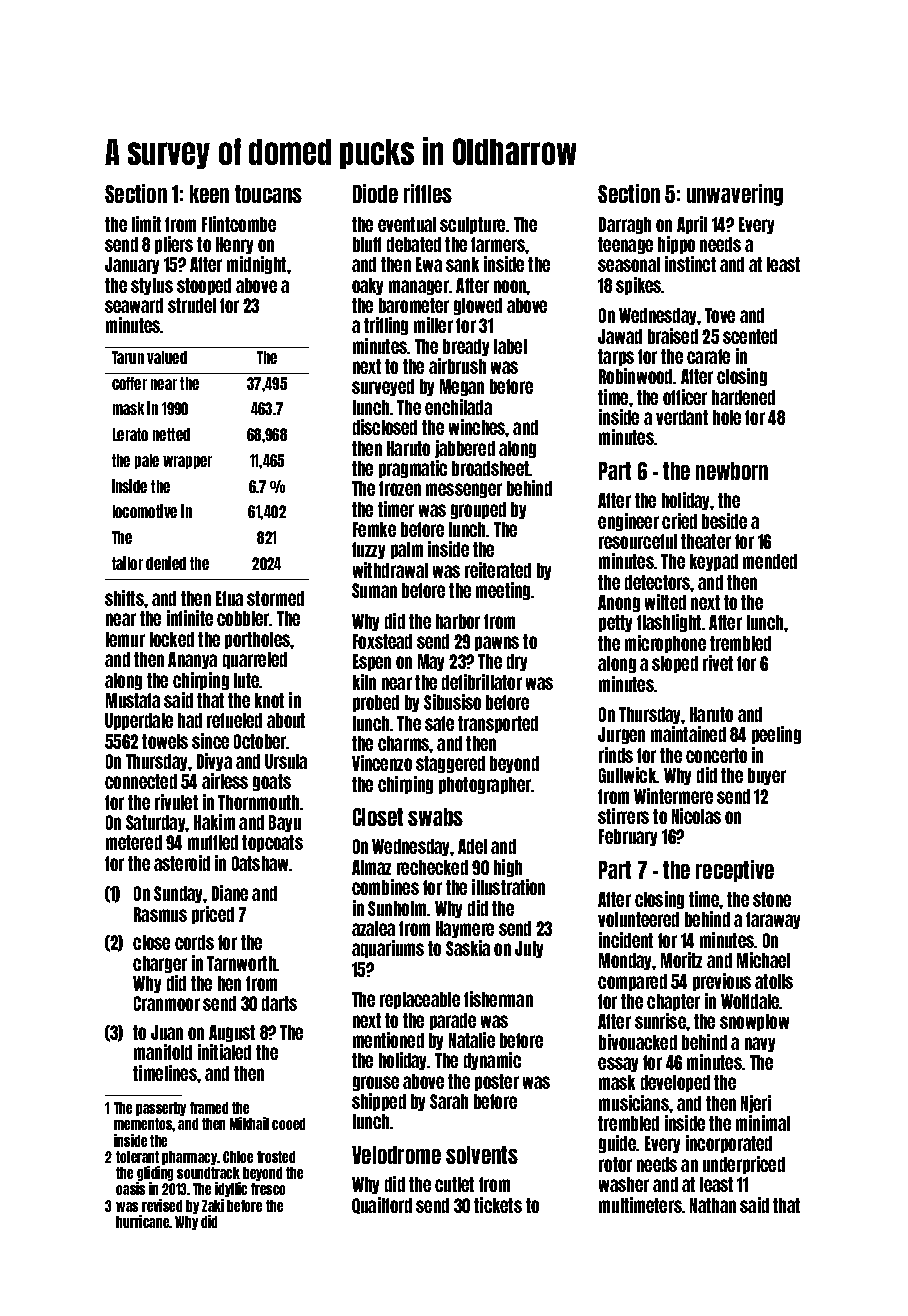 This image has width=908, height=1316. Describe the element at coordinates (508, 868) in the image. I see `high` at that location.
